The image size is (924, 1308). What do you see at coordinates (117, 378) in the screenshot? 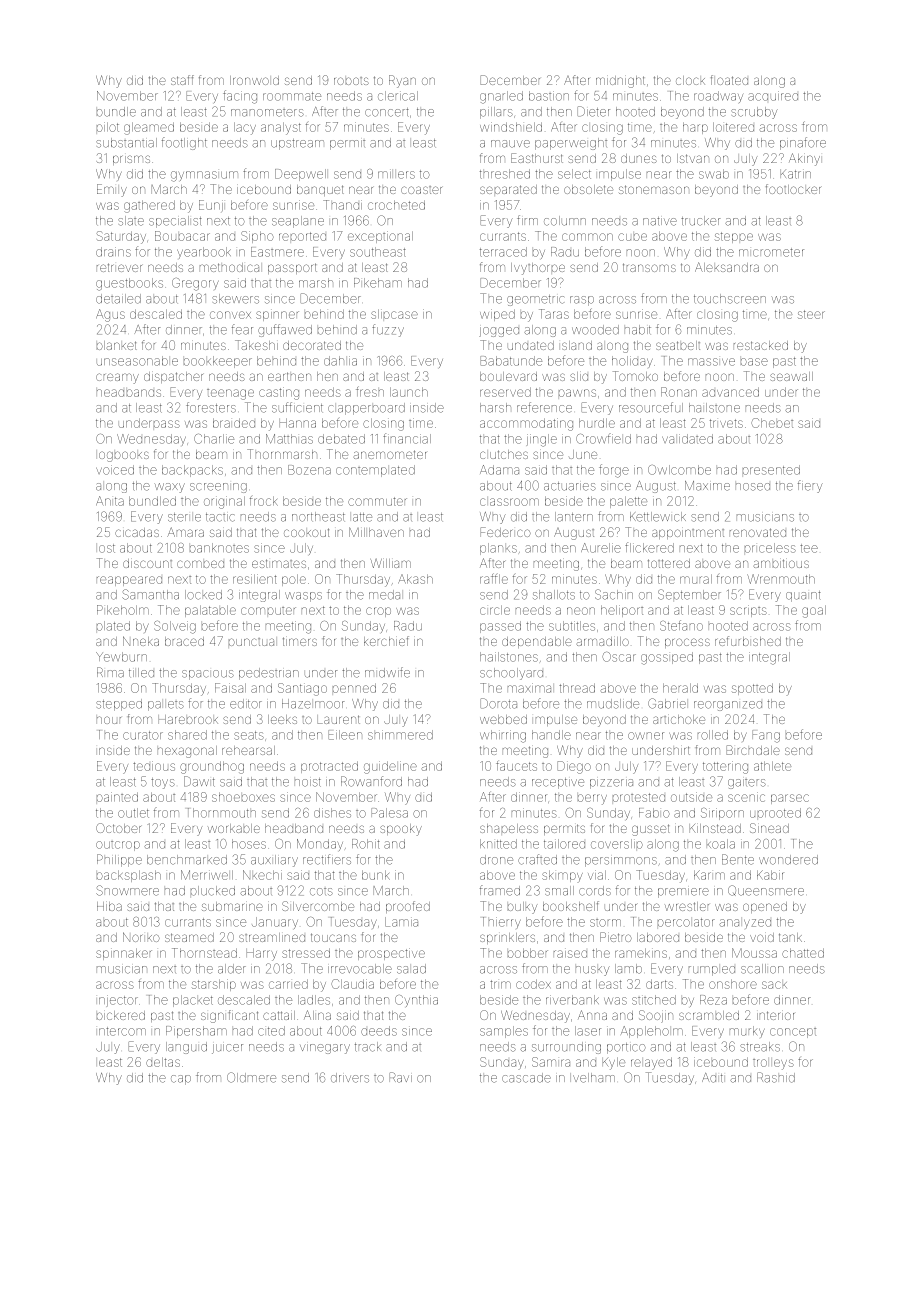
I see `creamy` at bounding box center [117, 378].
